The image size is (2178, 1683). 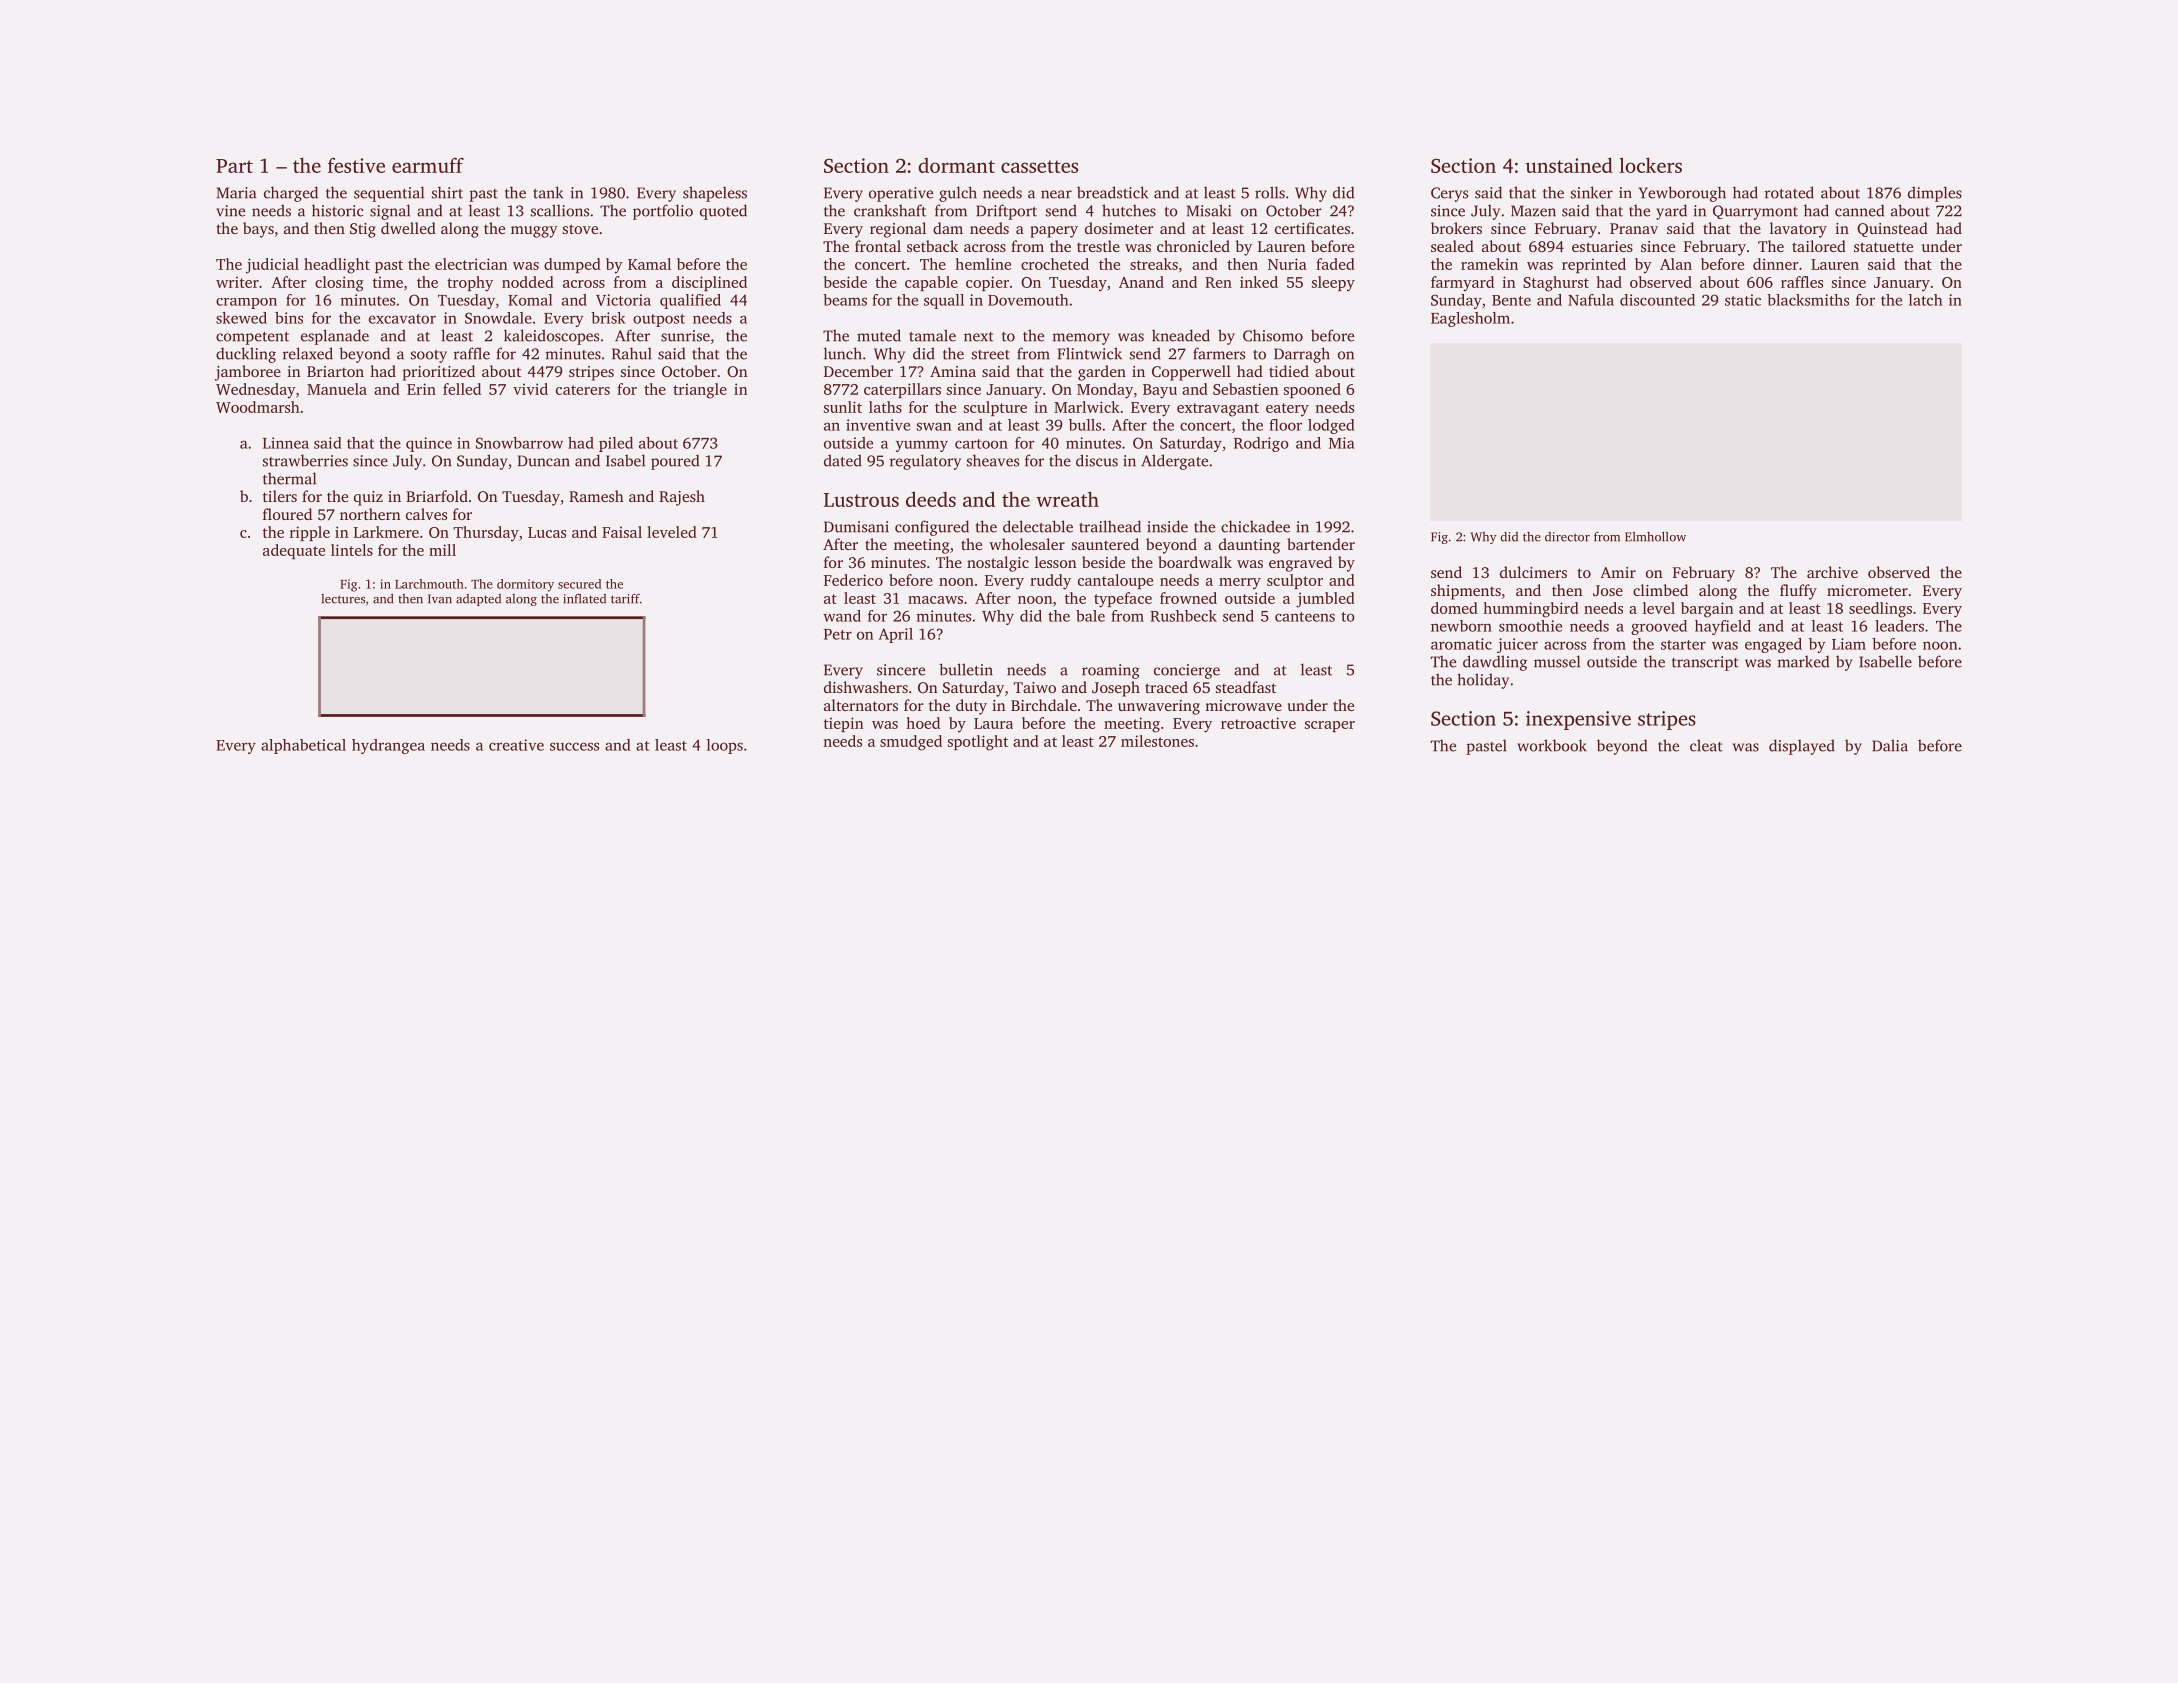 What do you see at coordinates (632, 353) in the screenshot?
I see `Rahul` at bounding box center [632, 353].
